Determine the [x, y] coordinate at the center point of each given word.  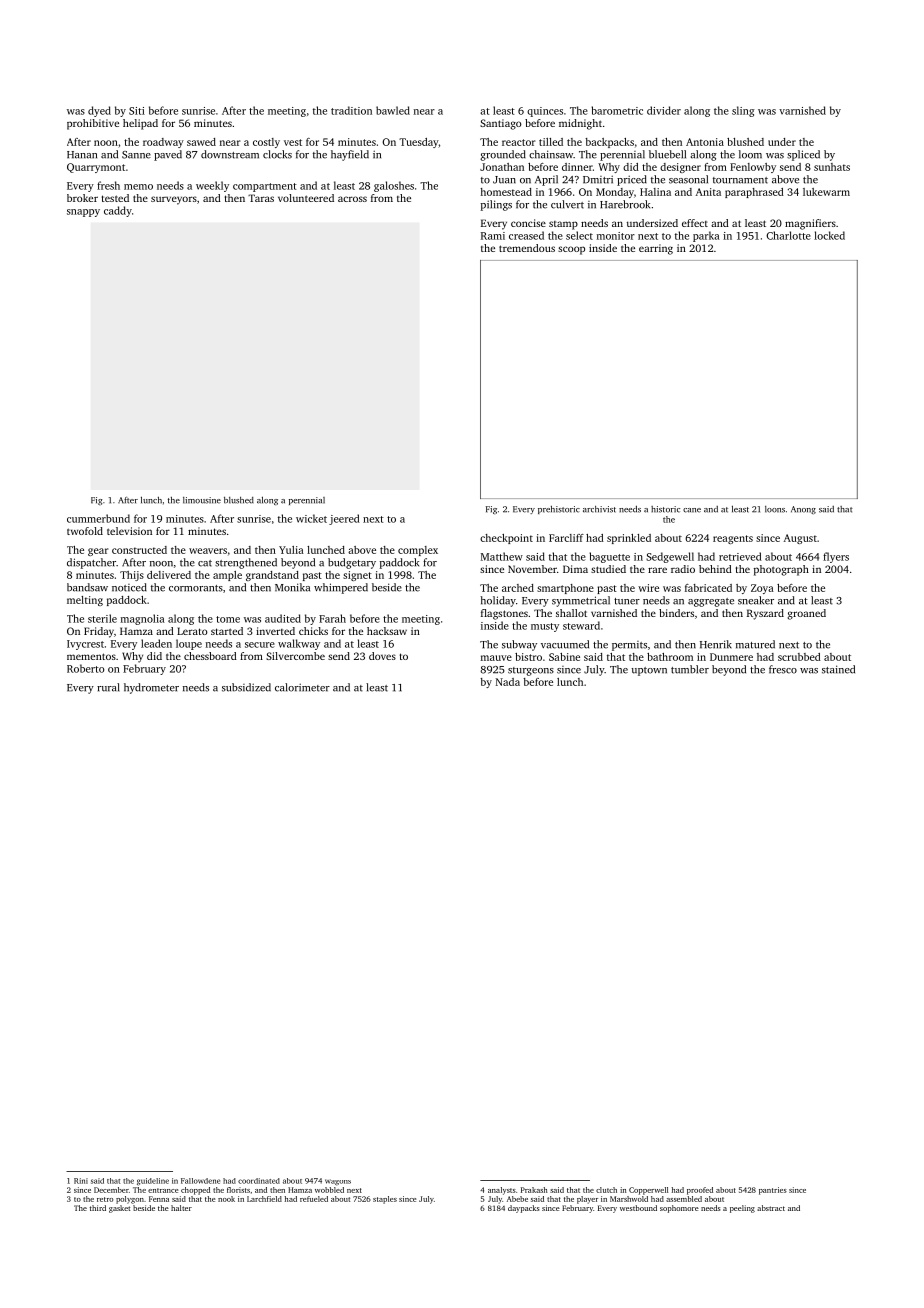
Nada [508, 682]
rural [108, 687]
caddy [118, 211]
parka [706, 236]
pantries [773, 1191]
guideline [153, 1182]
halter [181, 1208]
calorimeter [302, 687]
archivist [599, 509]
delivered [169, 575]
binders [676, 613]
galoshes [394, 186]
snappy [83, 213]
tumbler [690, 669]
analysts [502, 1191]
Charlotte [788, 235]
